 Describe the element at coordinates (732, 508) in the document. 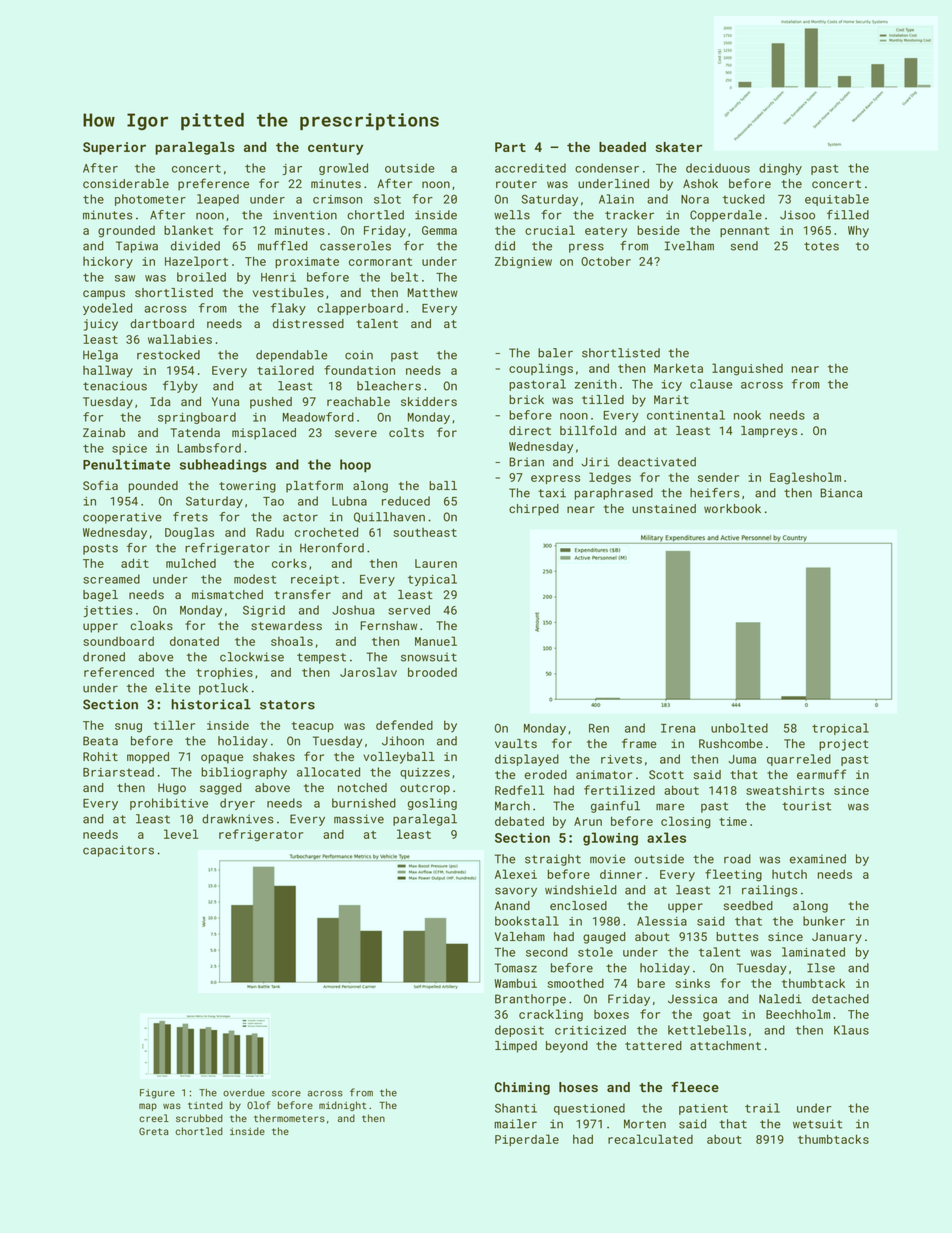

I see `workbook` at that location.
